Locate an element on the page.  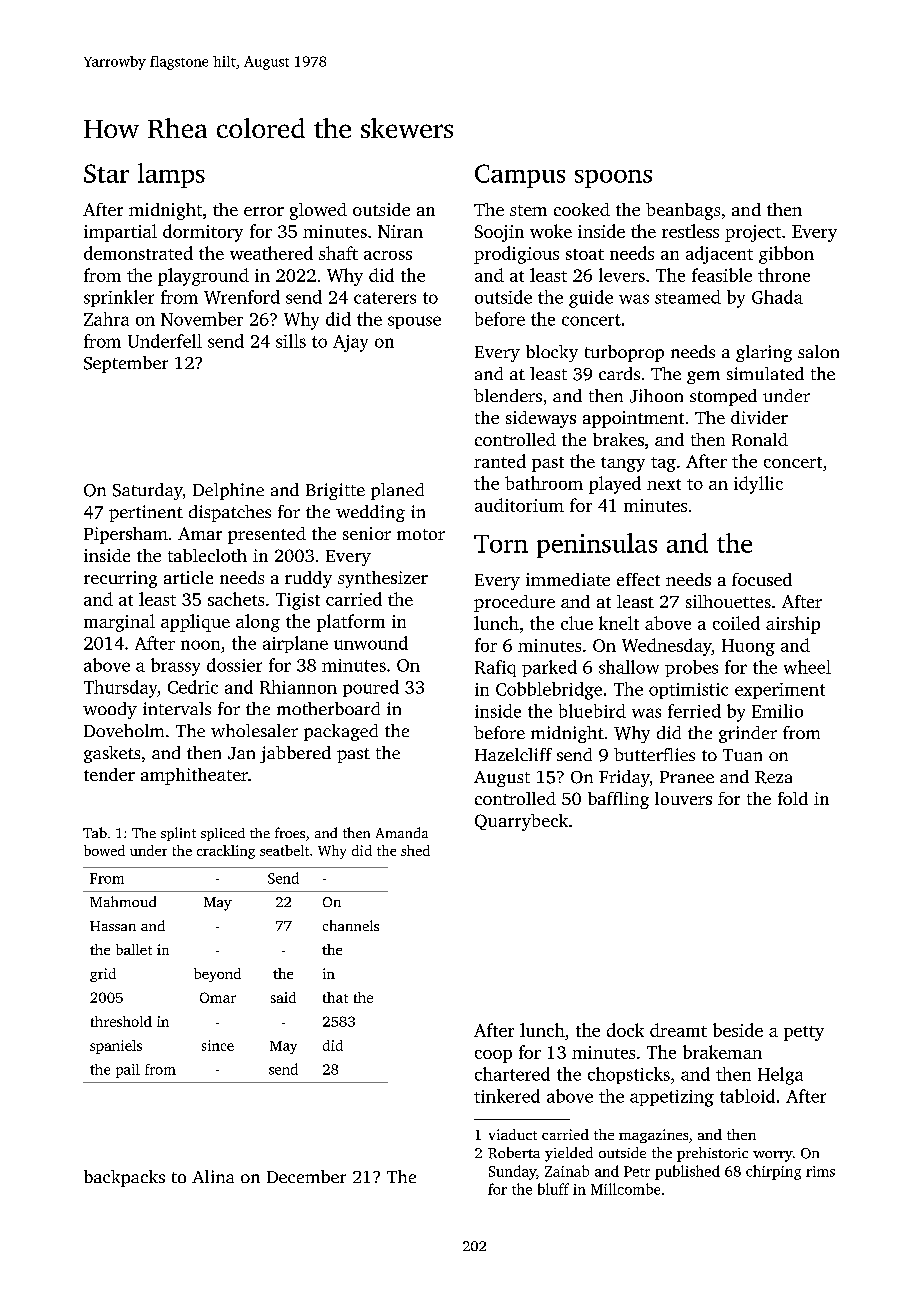
Alina is located at coordinates (213, 1176).
